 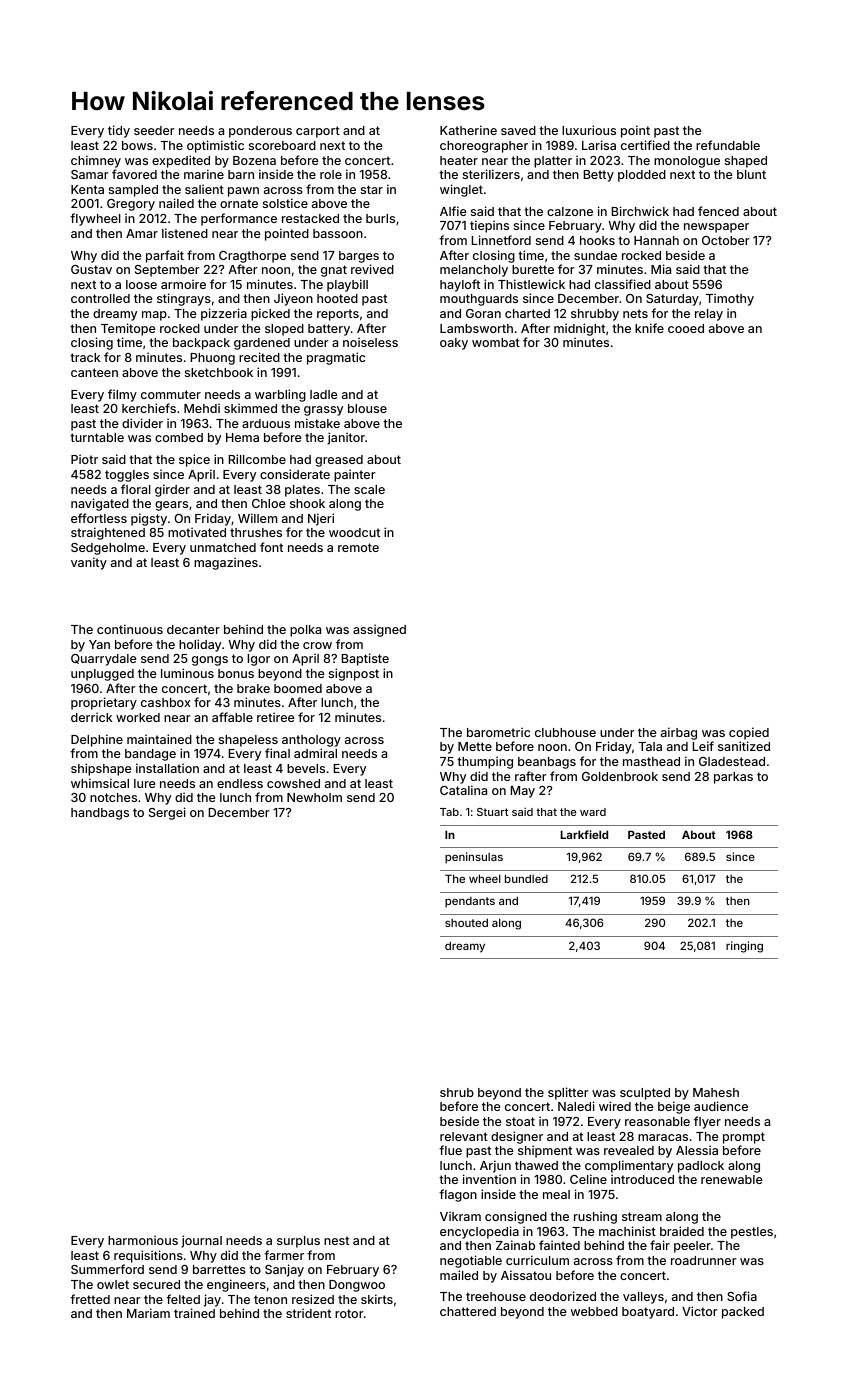 I want to click on refundable, so click(x=728, y=145).
